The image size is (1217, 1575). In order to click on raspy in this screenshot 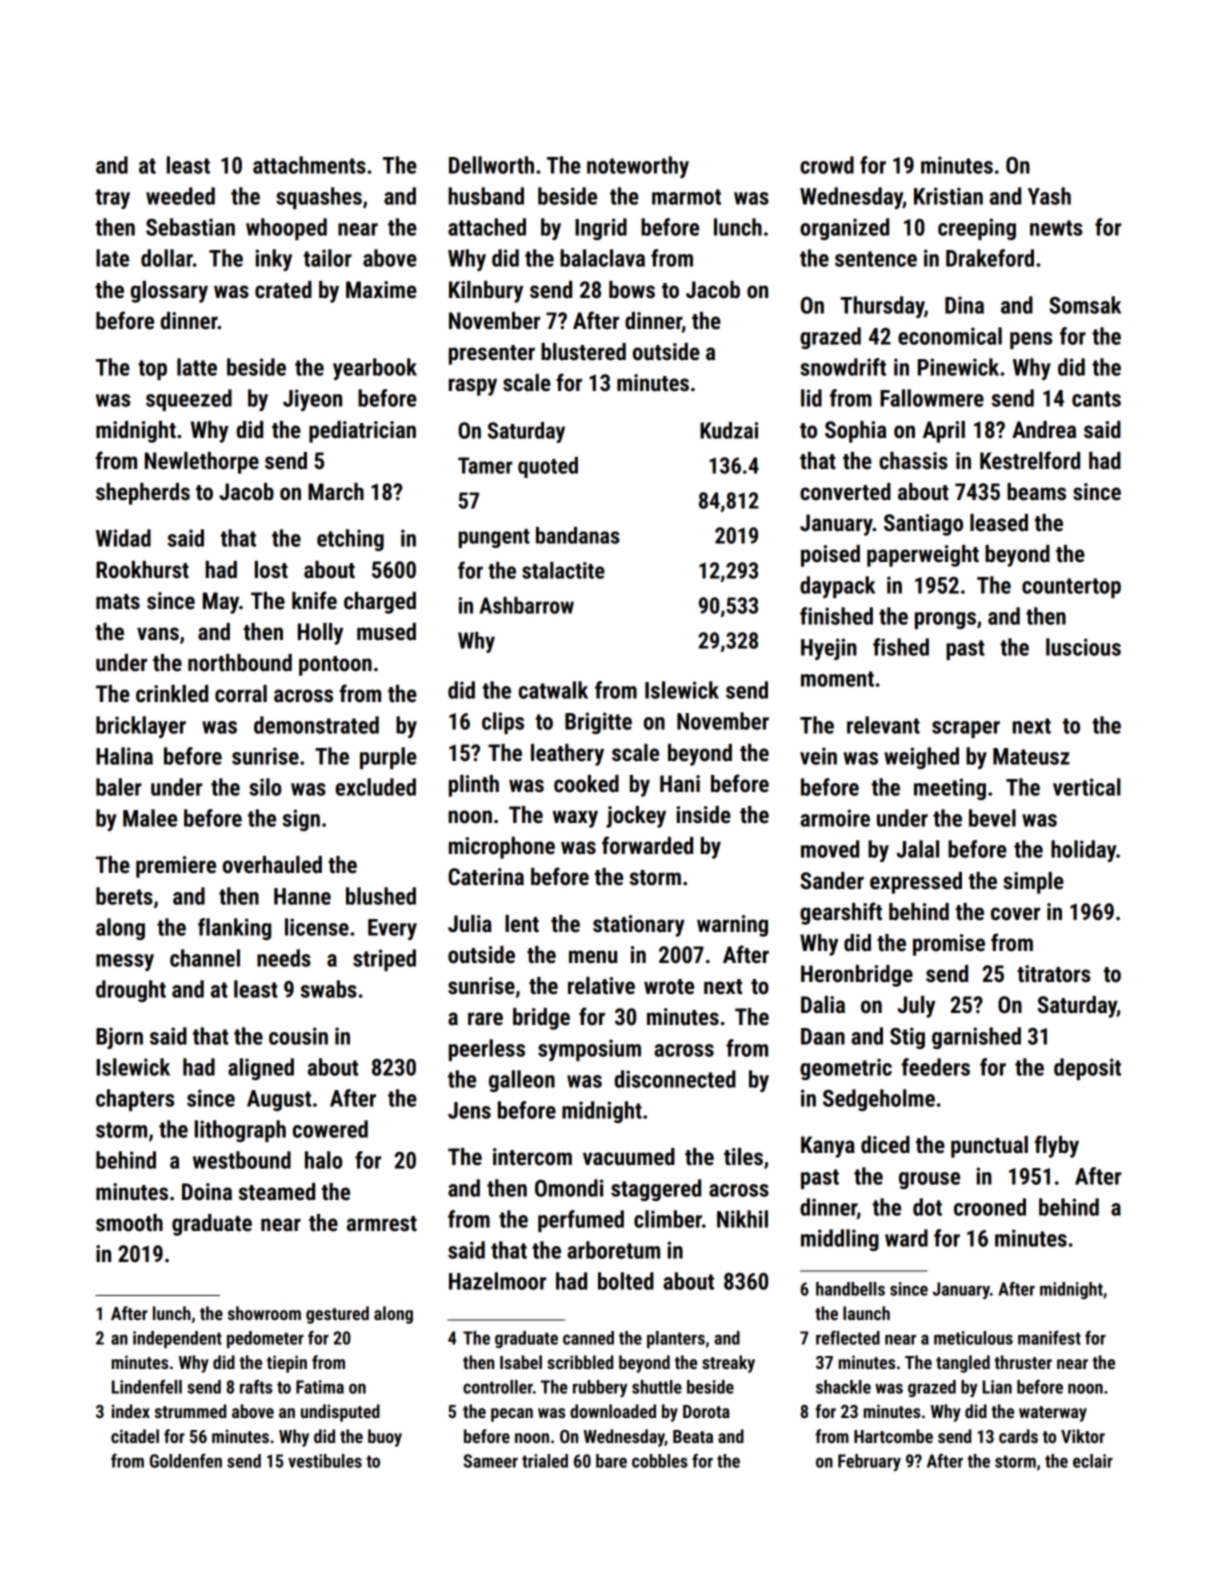, I will do `click(473, 387)`.
